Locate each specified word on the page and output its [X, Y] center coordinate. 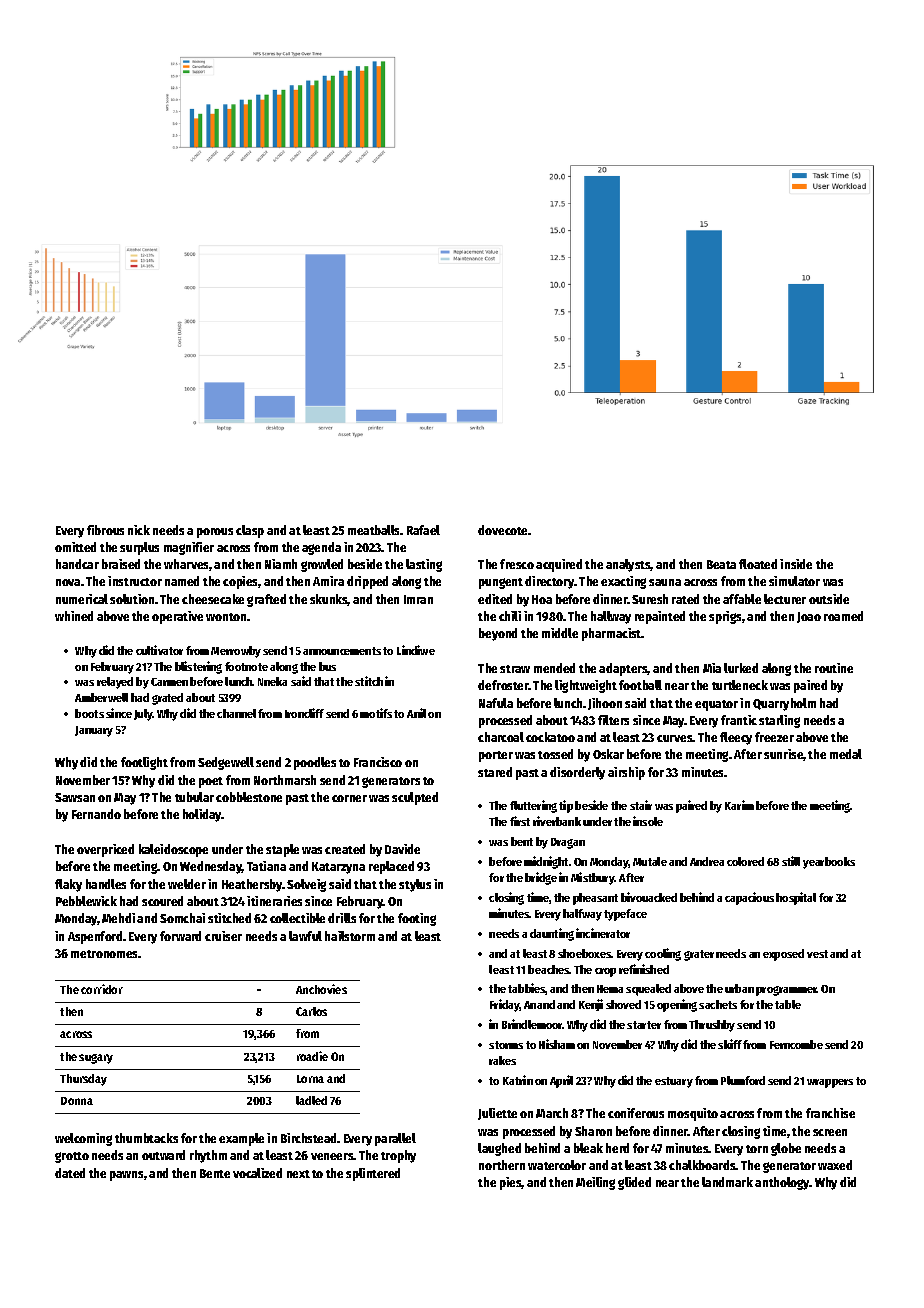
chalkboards [702, 1165]
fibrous [105, 530]
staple [282, 850]
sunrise [784, 755]
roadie [312, 1056]
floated [758, 564]
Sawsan [75, 797]
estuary [674, 1082]
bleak [588, 1148]
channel [236, 713]
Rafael [423, 530]
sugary [96, 1059]
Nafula [496, 703]
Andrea [707, 861]
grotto [72, 1157]
